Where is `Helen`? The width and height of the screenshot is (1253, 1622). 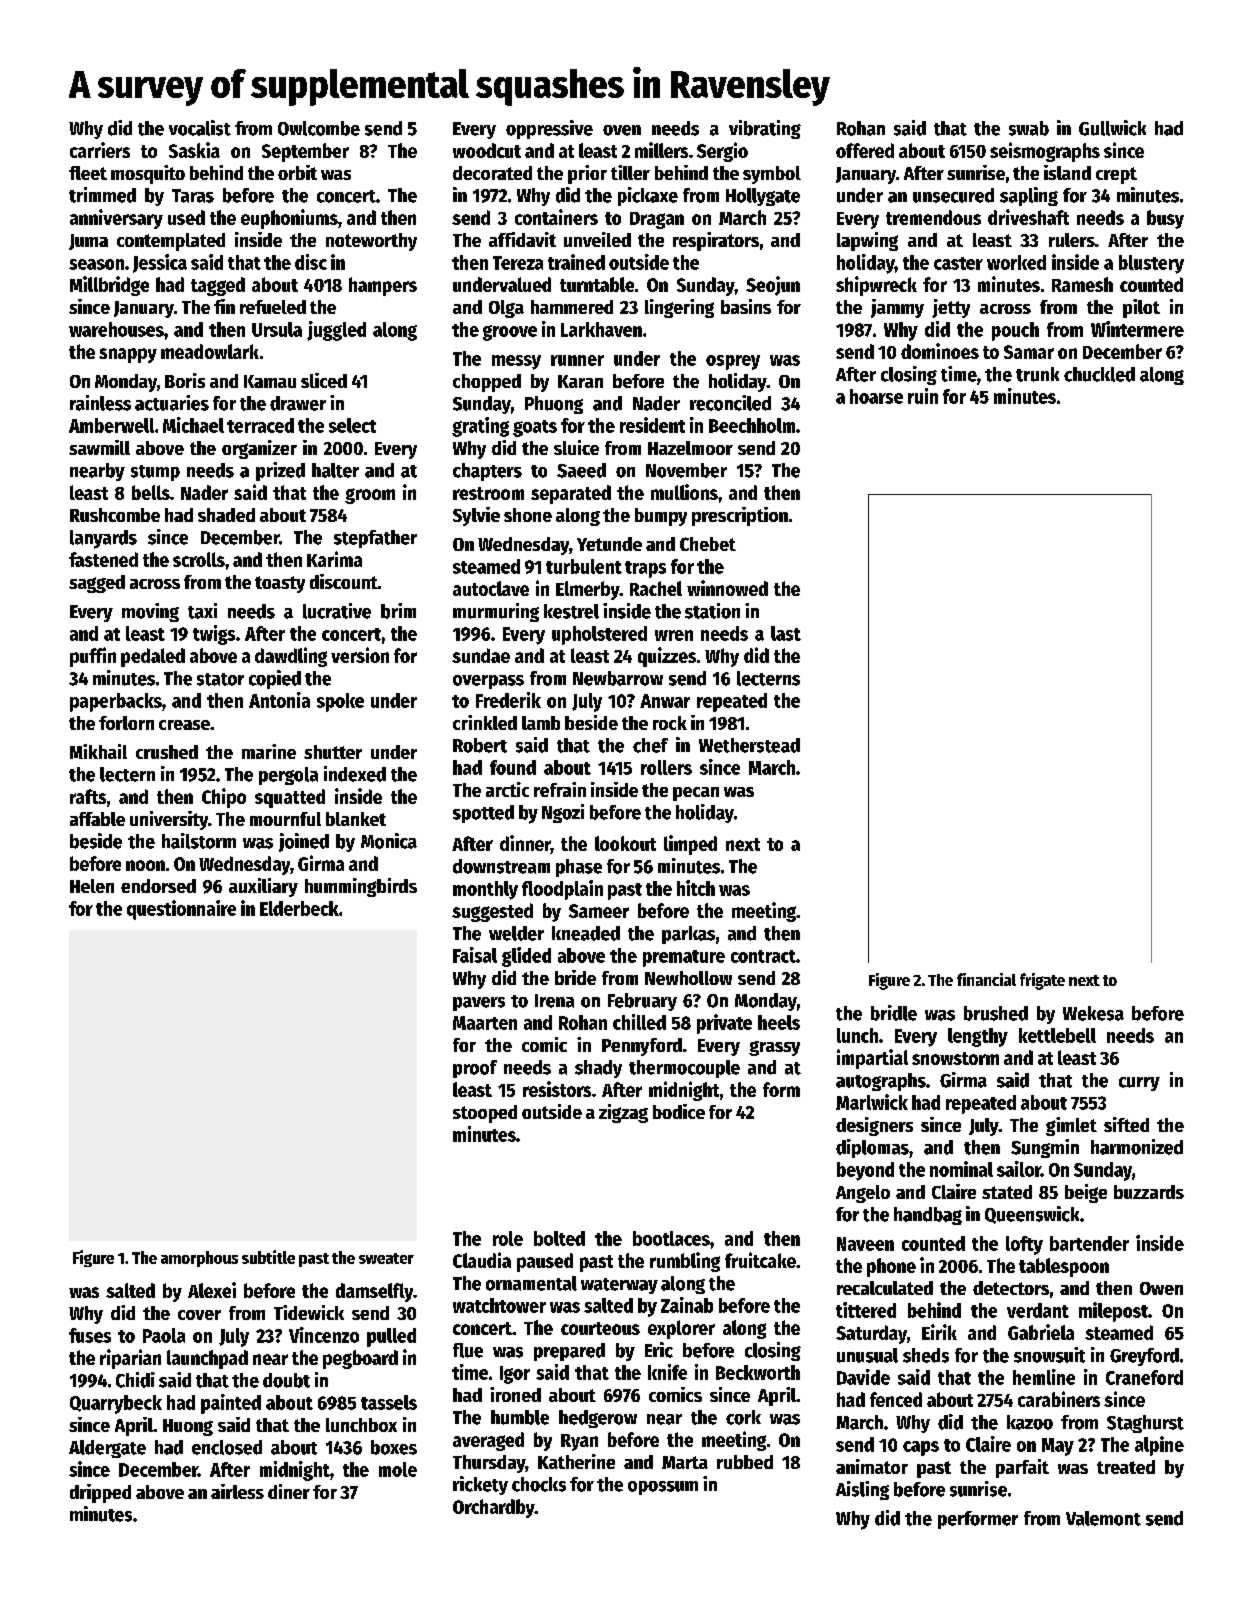
Helen is located at coordinates (92, 886).
